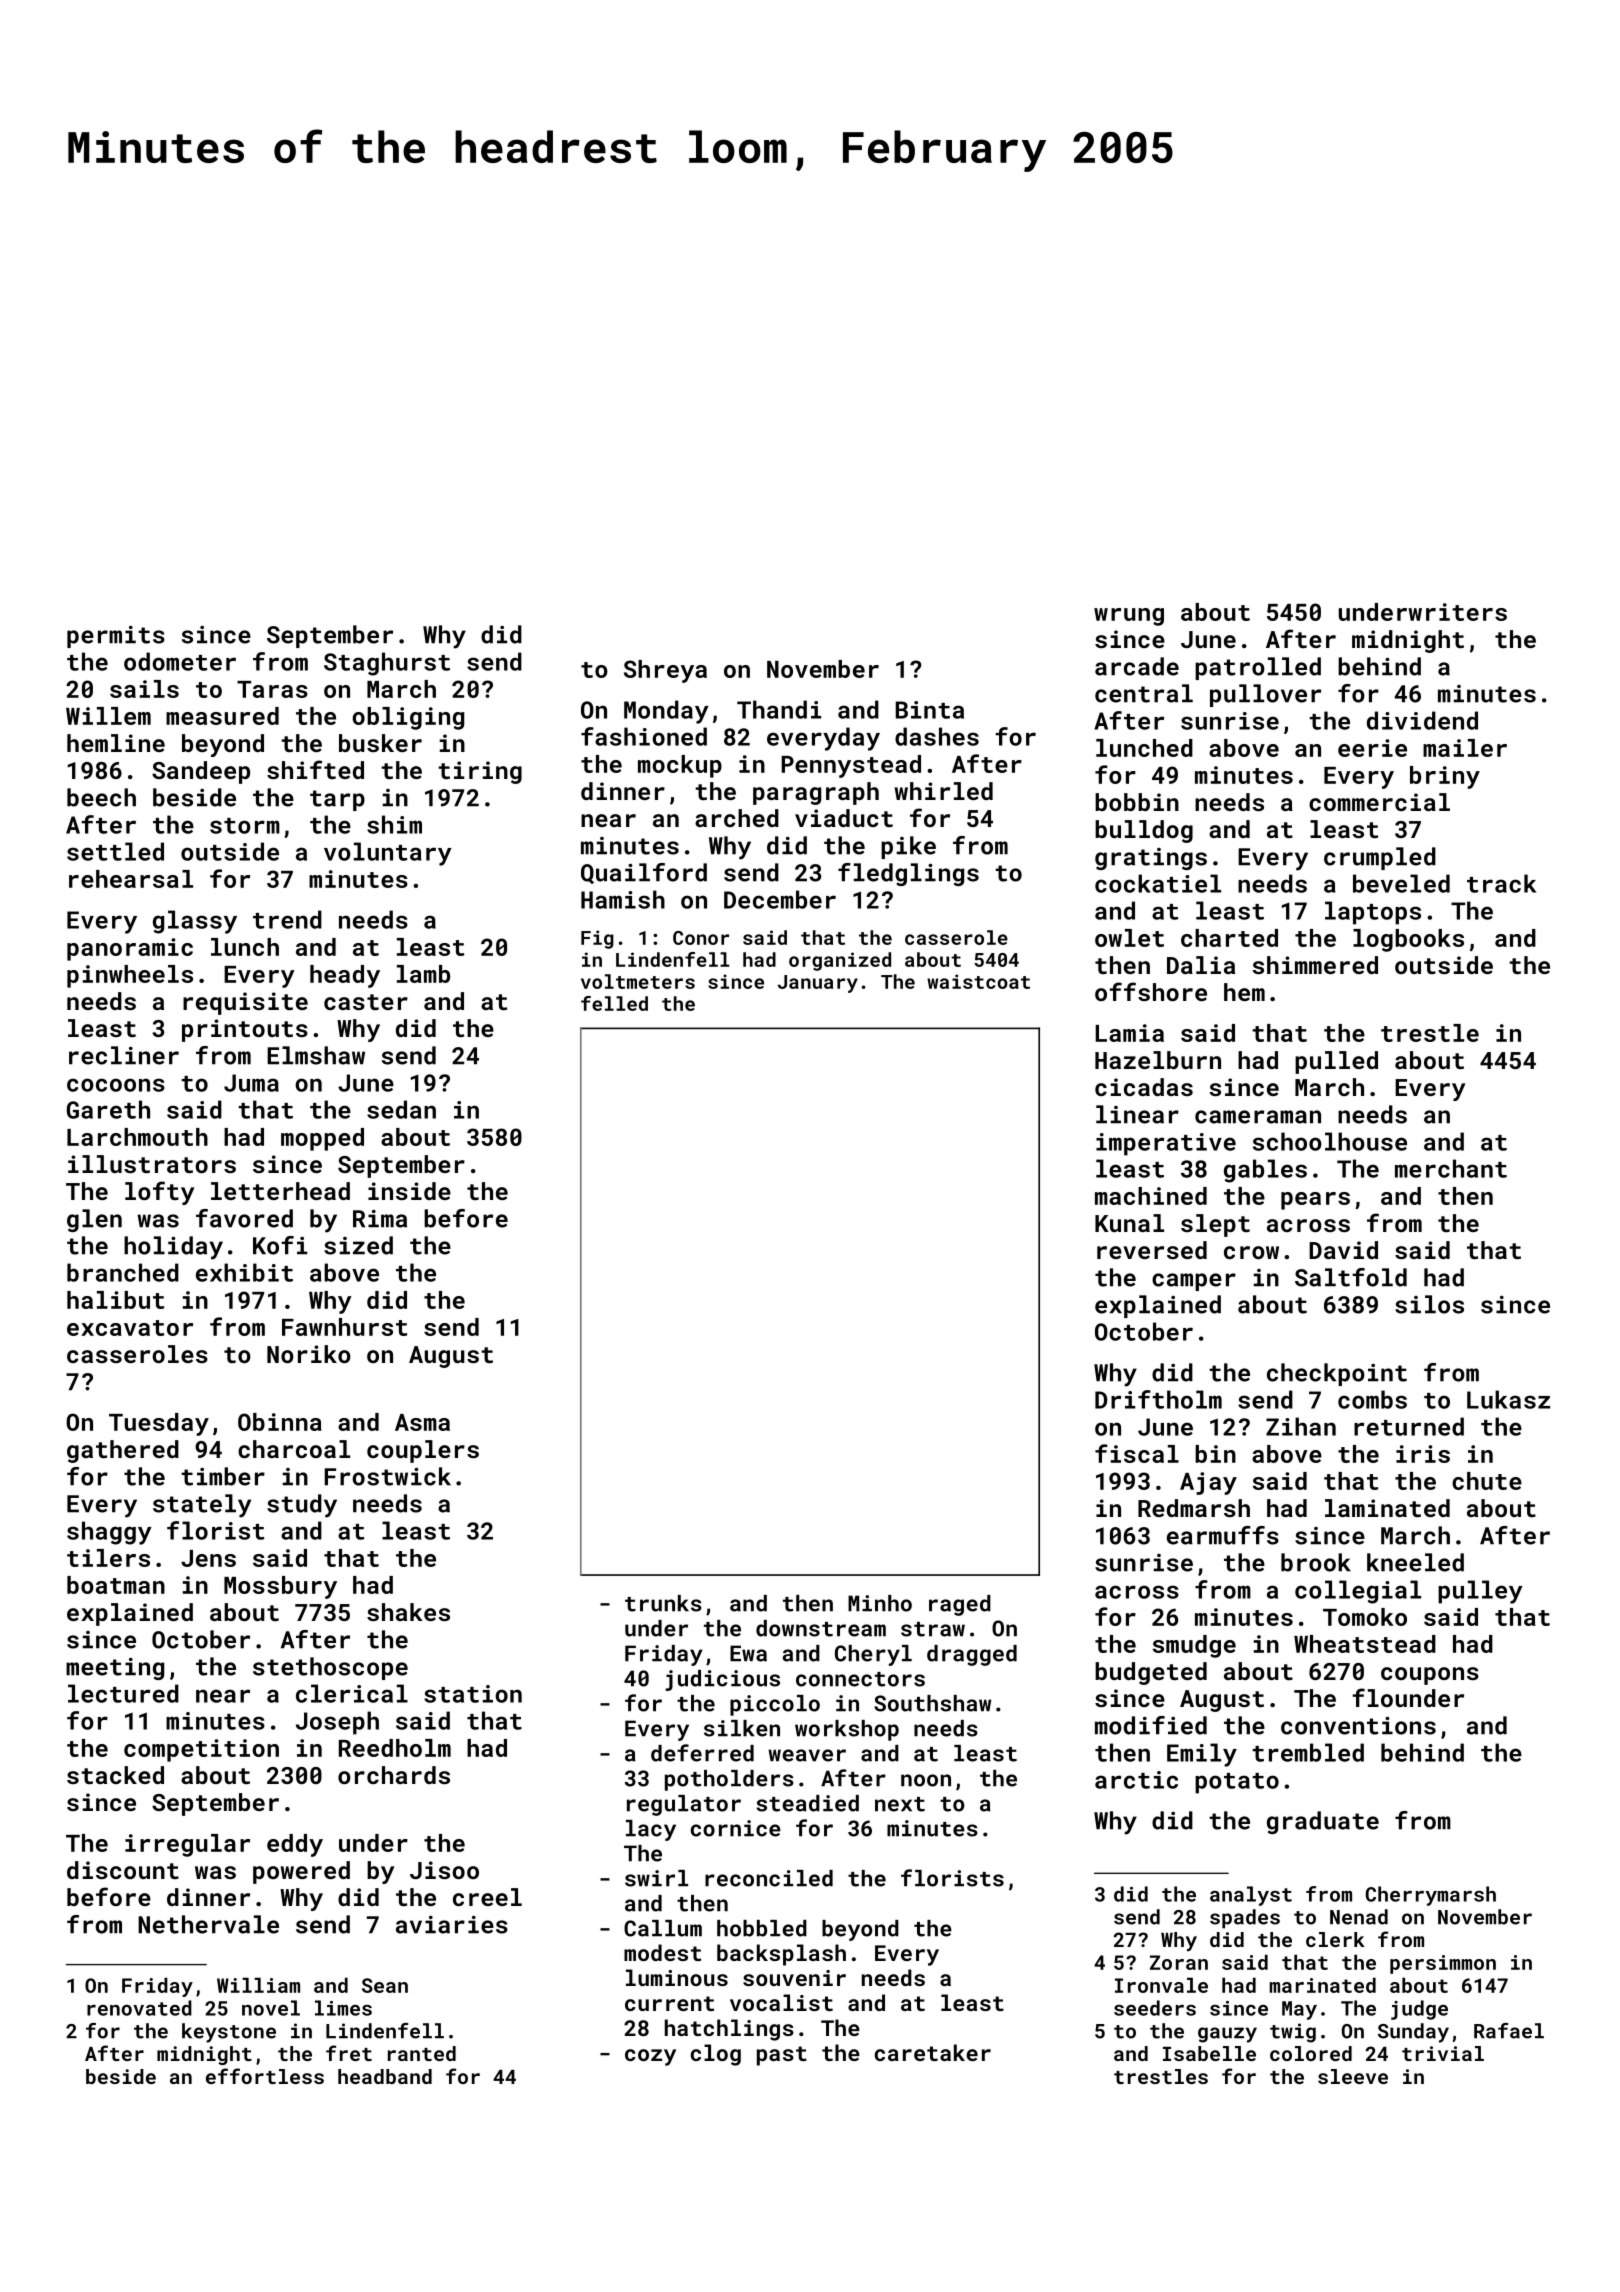 This screenshot has height=2292, width=1620. I want to click on modified, so click(1151, 1725).
